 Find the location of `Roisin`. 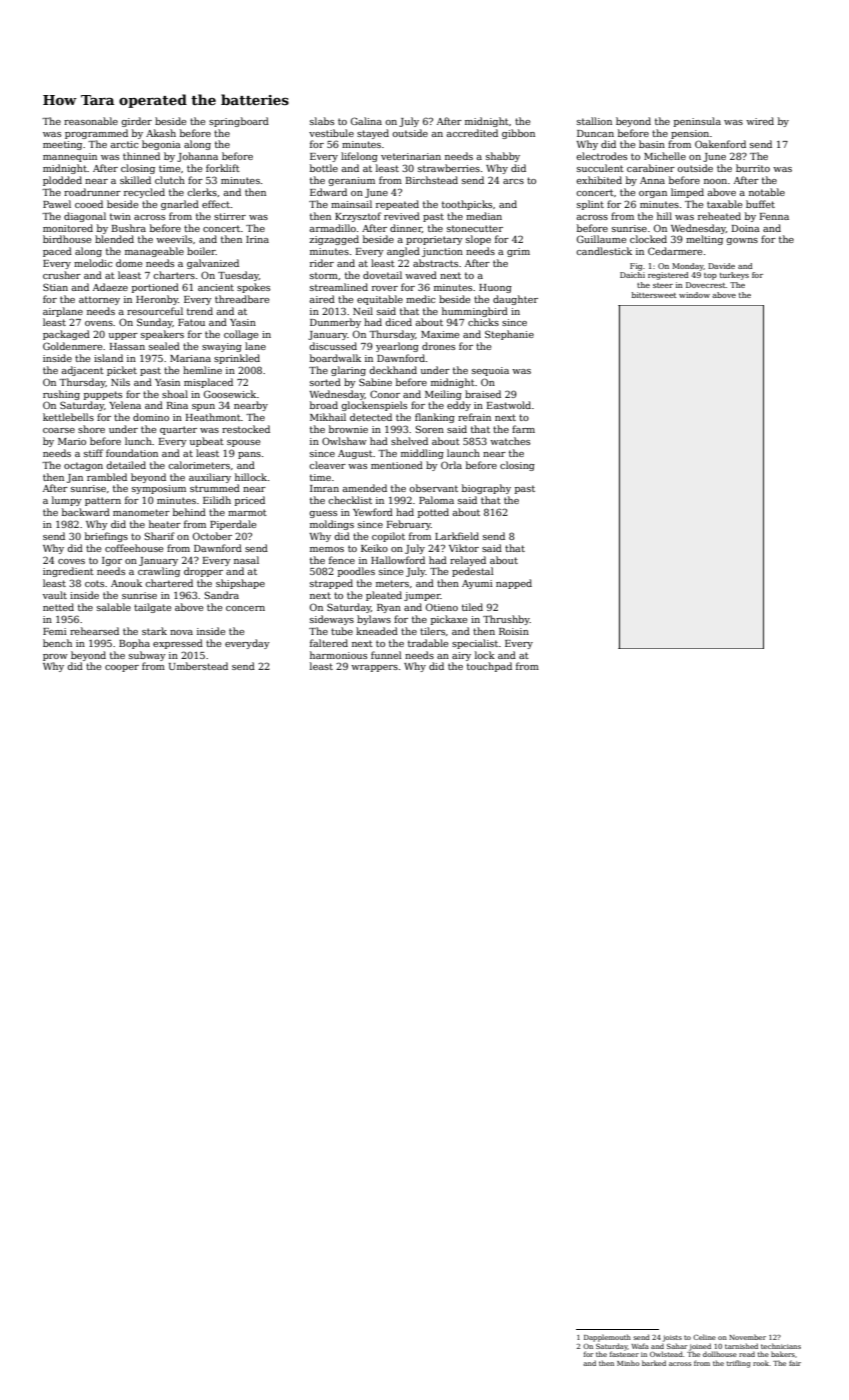

Roisin is located at coordinates (514, 631).
